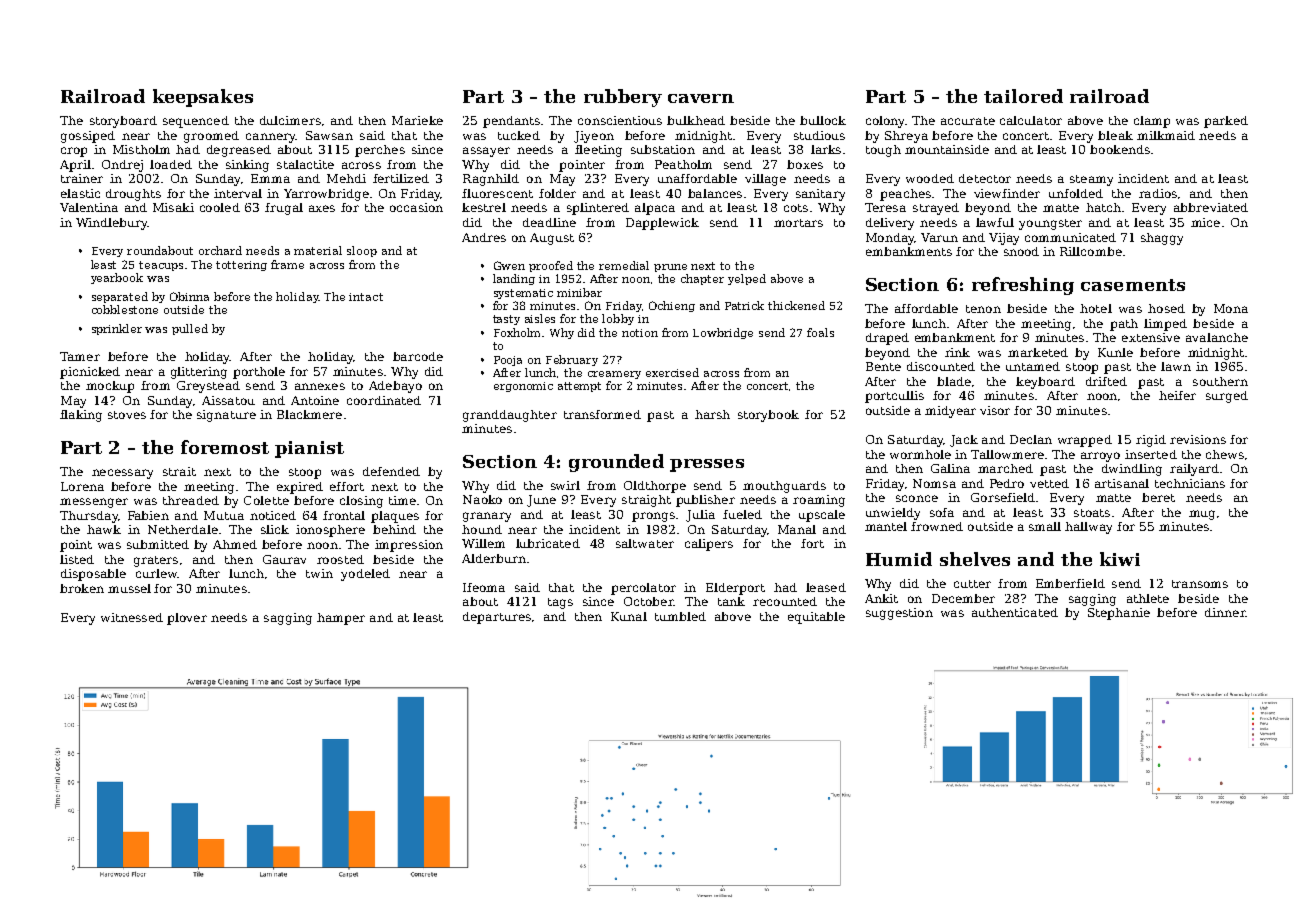 This screenshot has width=1308, height=924. Describe the element at coordinates (1226, 122) in the screenshot. I see `parked` at that location.
